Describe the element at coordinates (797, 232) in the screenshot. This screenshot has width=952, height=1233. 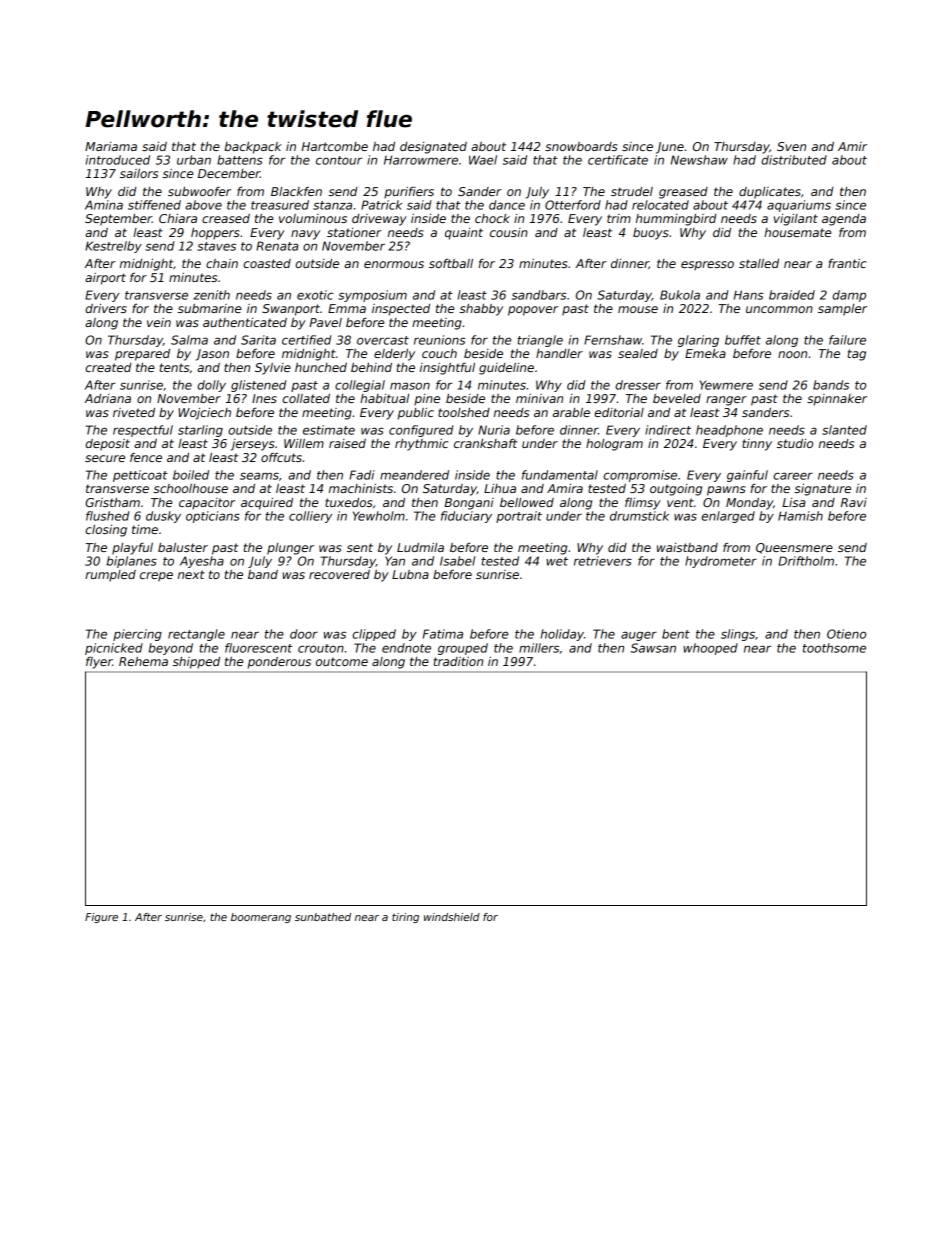
I see `housemate` at that location.
